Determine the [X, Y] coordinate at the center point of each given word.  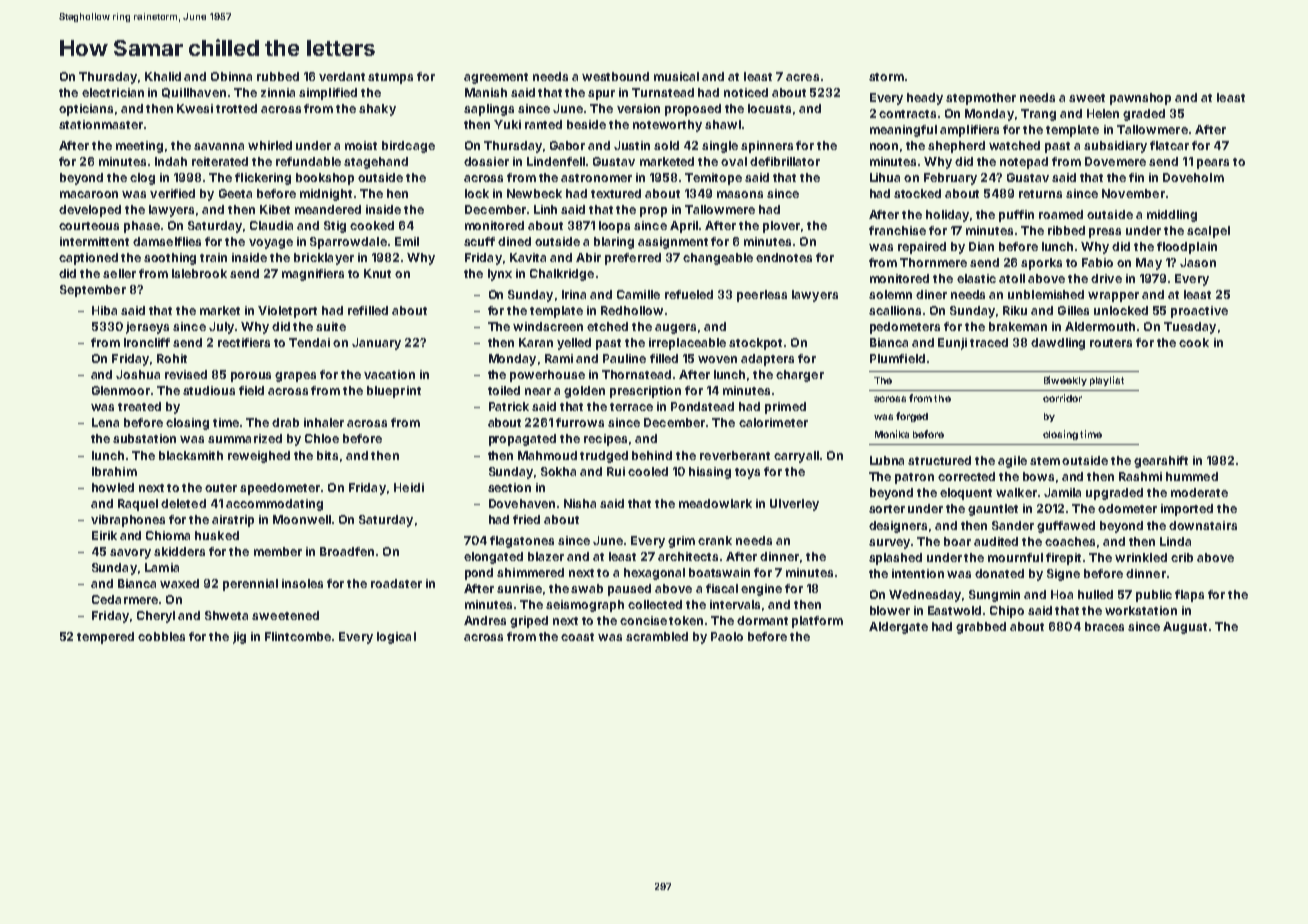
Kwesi [195, 108]
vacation [389, 374]
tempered [105, 638]
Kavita [528, 257]
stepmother [981, 99]
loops [614, 227]
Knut [377, 273]
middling [1172, 216]
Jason [1198, 262]
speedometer [280, 489]
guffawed [1066, 527]
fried [526, 519]
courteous [89, 226]
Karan [536, 342]
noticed [746, 92]
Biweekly [1065, 381]
